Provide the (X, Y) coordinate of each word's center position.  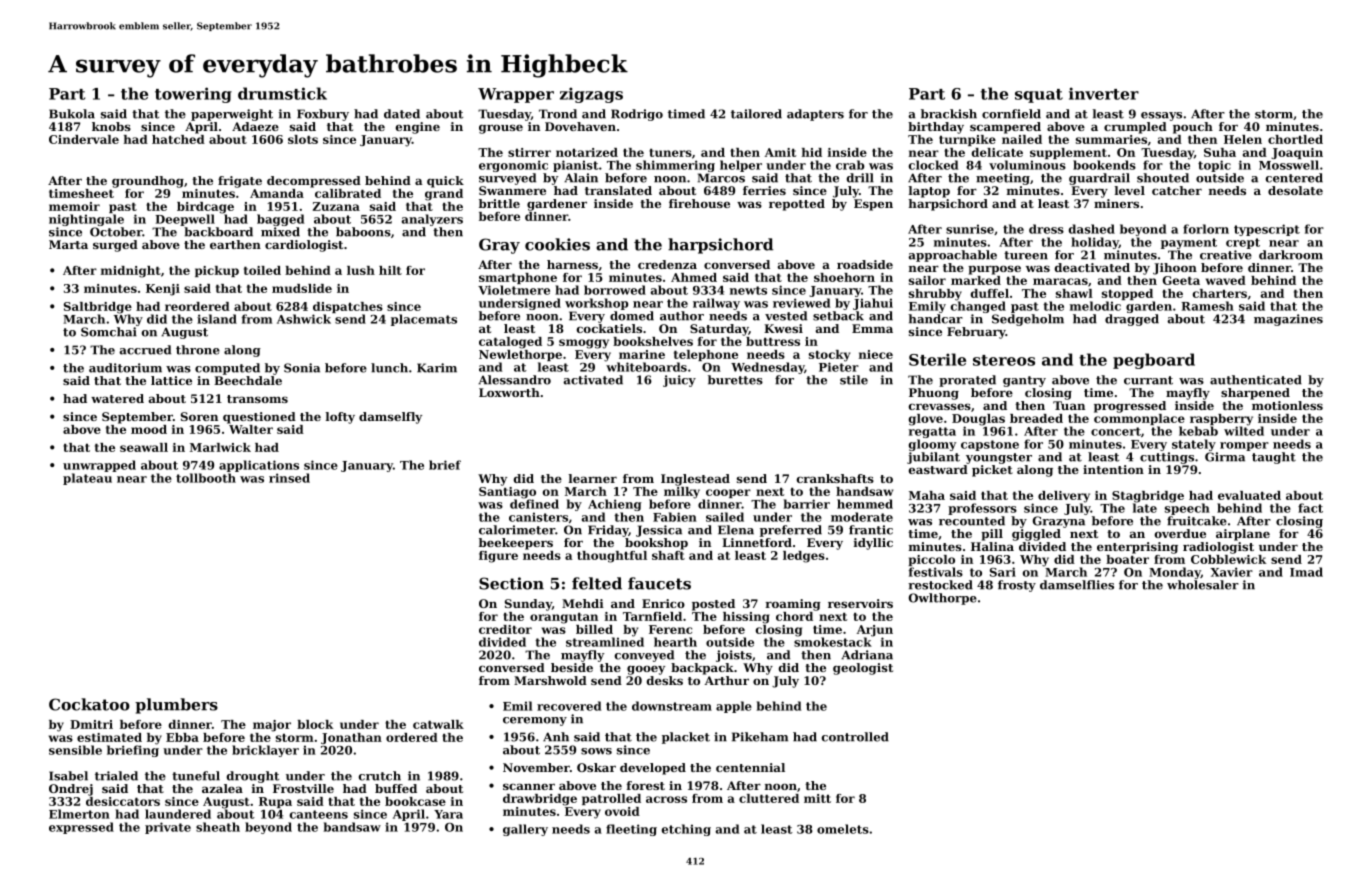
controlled (855, 737)
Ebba (182, 737)
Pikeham (760, 737)
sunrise (970, 229)
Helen (1243, 139)
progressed (1130, 407)
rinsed (289, 478)
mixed (280, 232)
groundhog (148, 182)
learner (593, 478)
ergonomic (513, 166)
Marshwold (550, 680)
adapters (815, 115)
